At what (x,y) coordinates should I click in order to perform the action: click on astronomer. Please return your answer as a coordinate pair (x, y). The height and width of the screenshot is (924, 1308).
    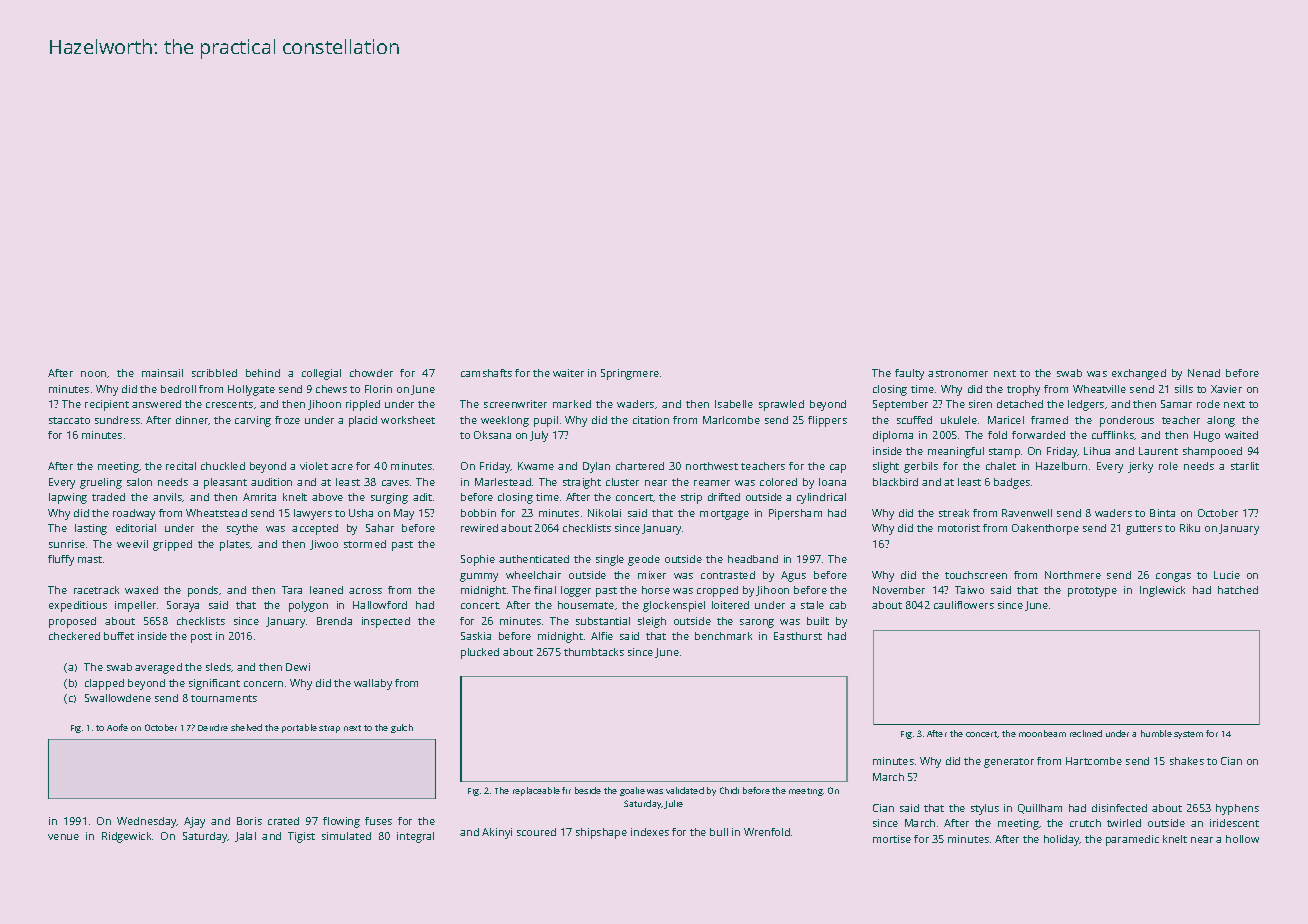
    Looking at the image, I should click on (958, 373).
